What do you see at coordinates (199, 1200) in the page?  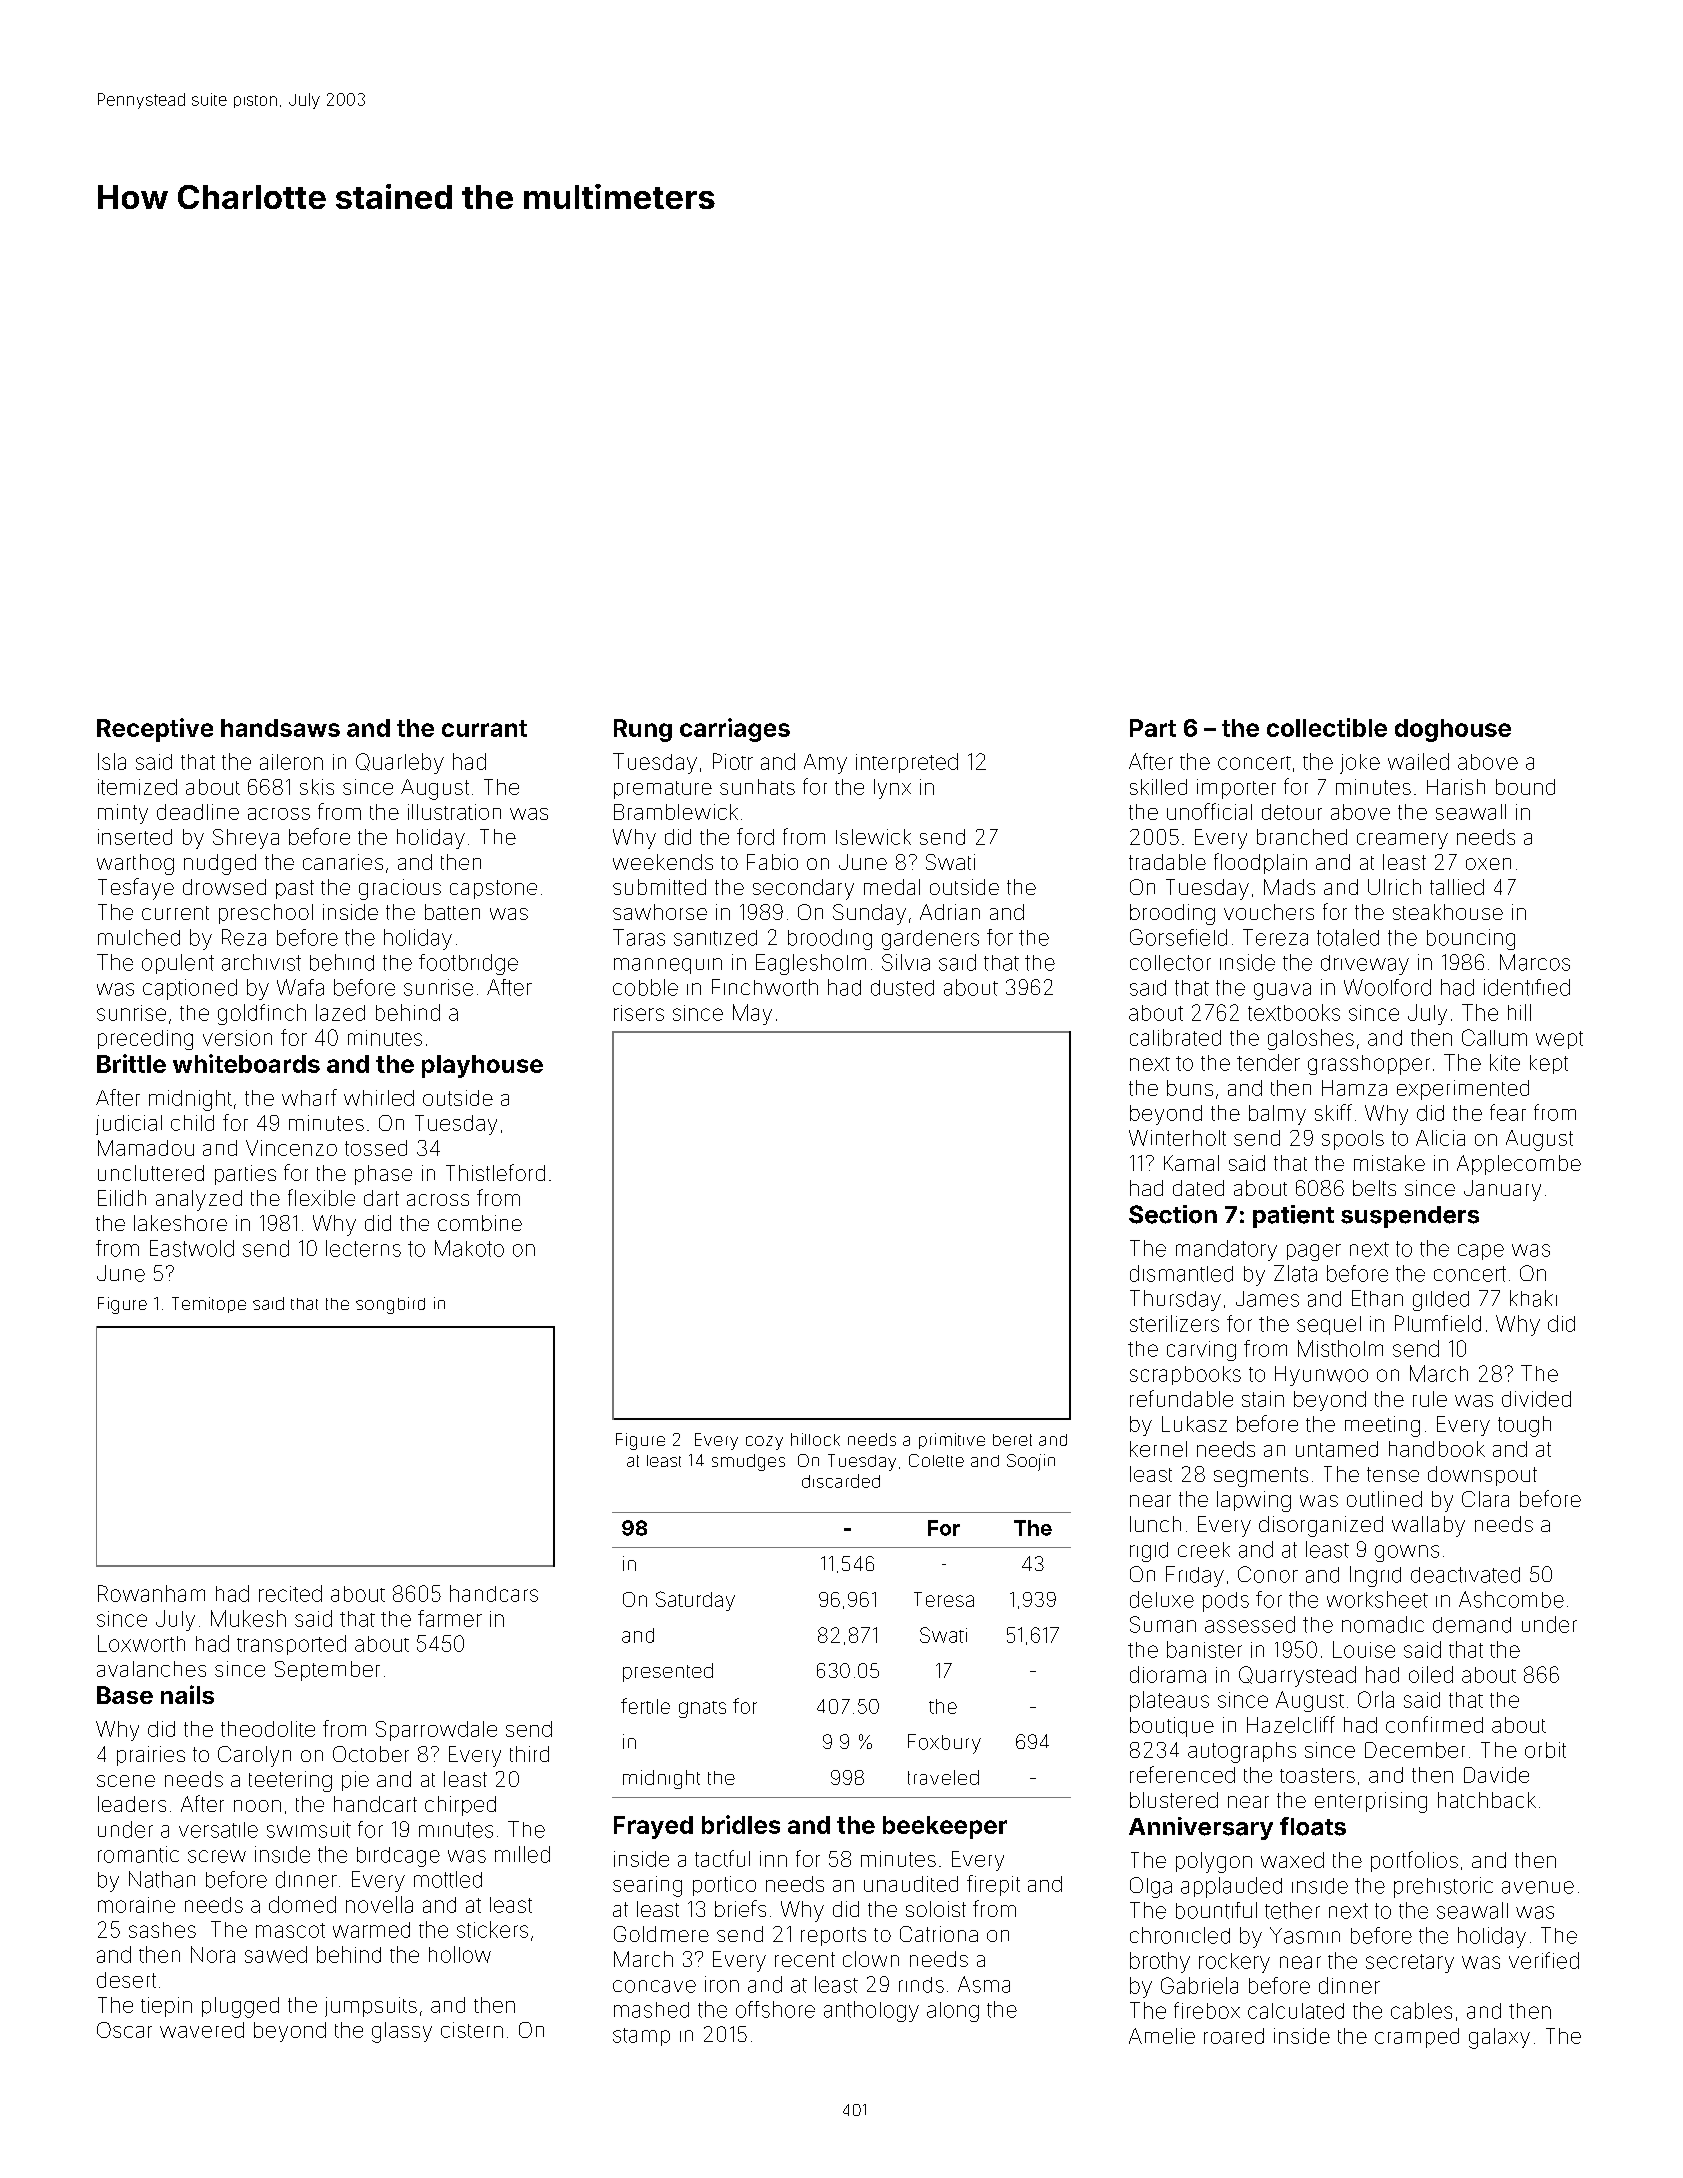 I see `analyzed` at bounding box center [199, 1200].
